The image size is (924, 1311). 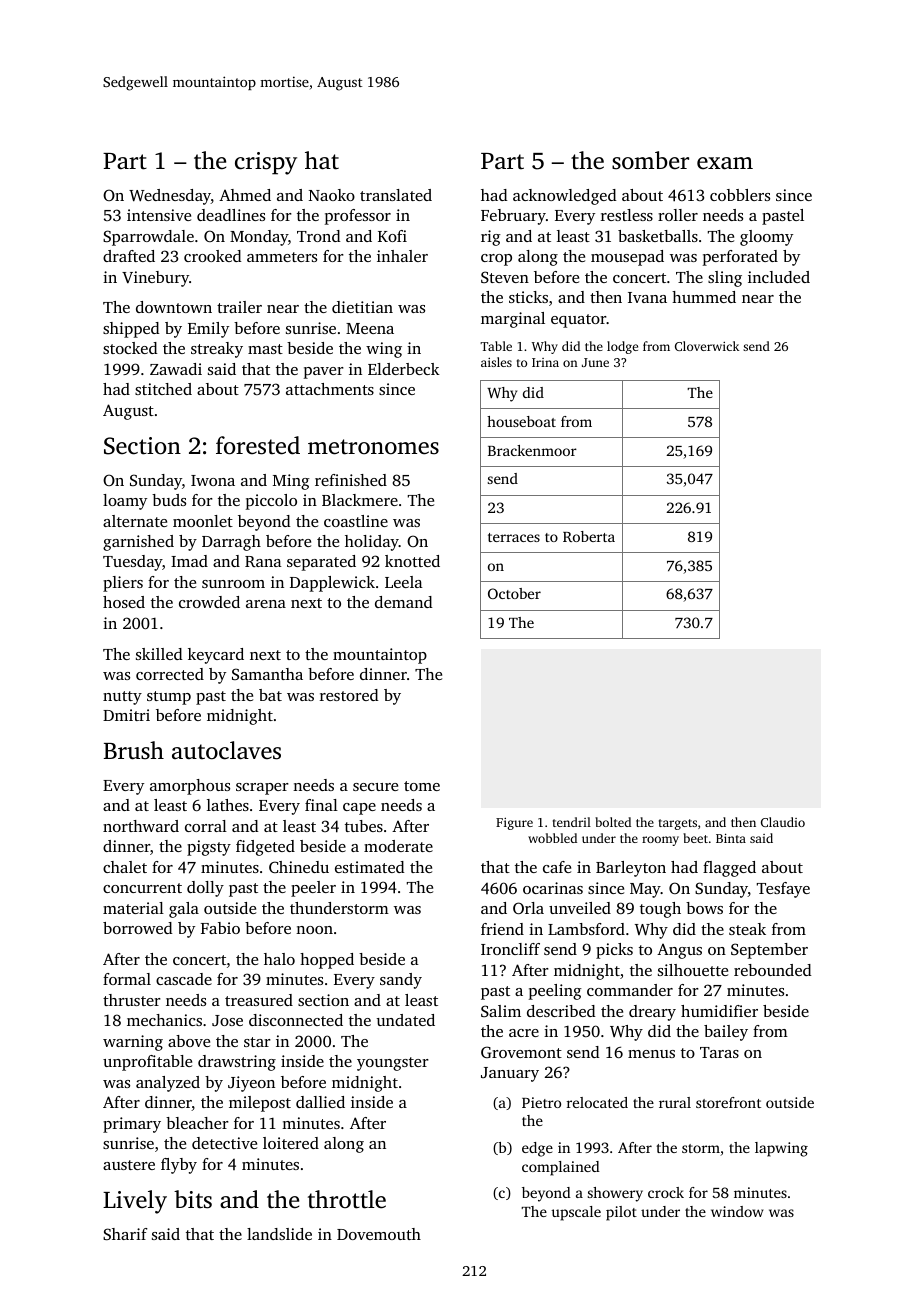 I want to click on Wednesday, so click(x=170, y=197).
